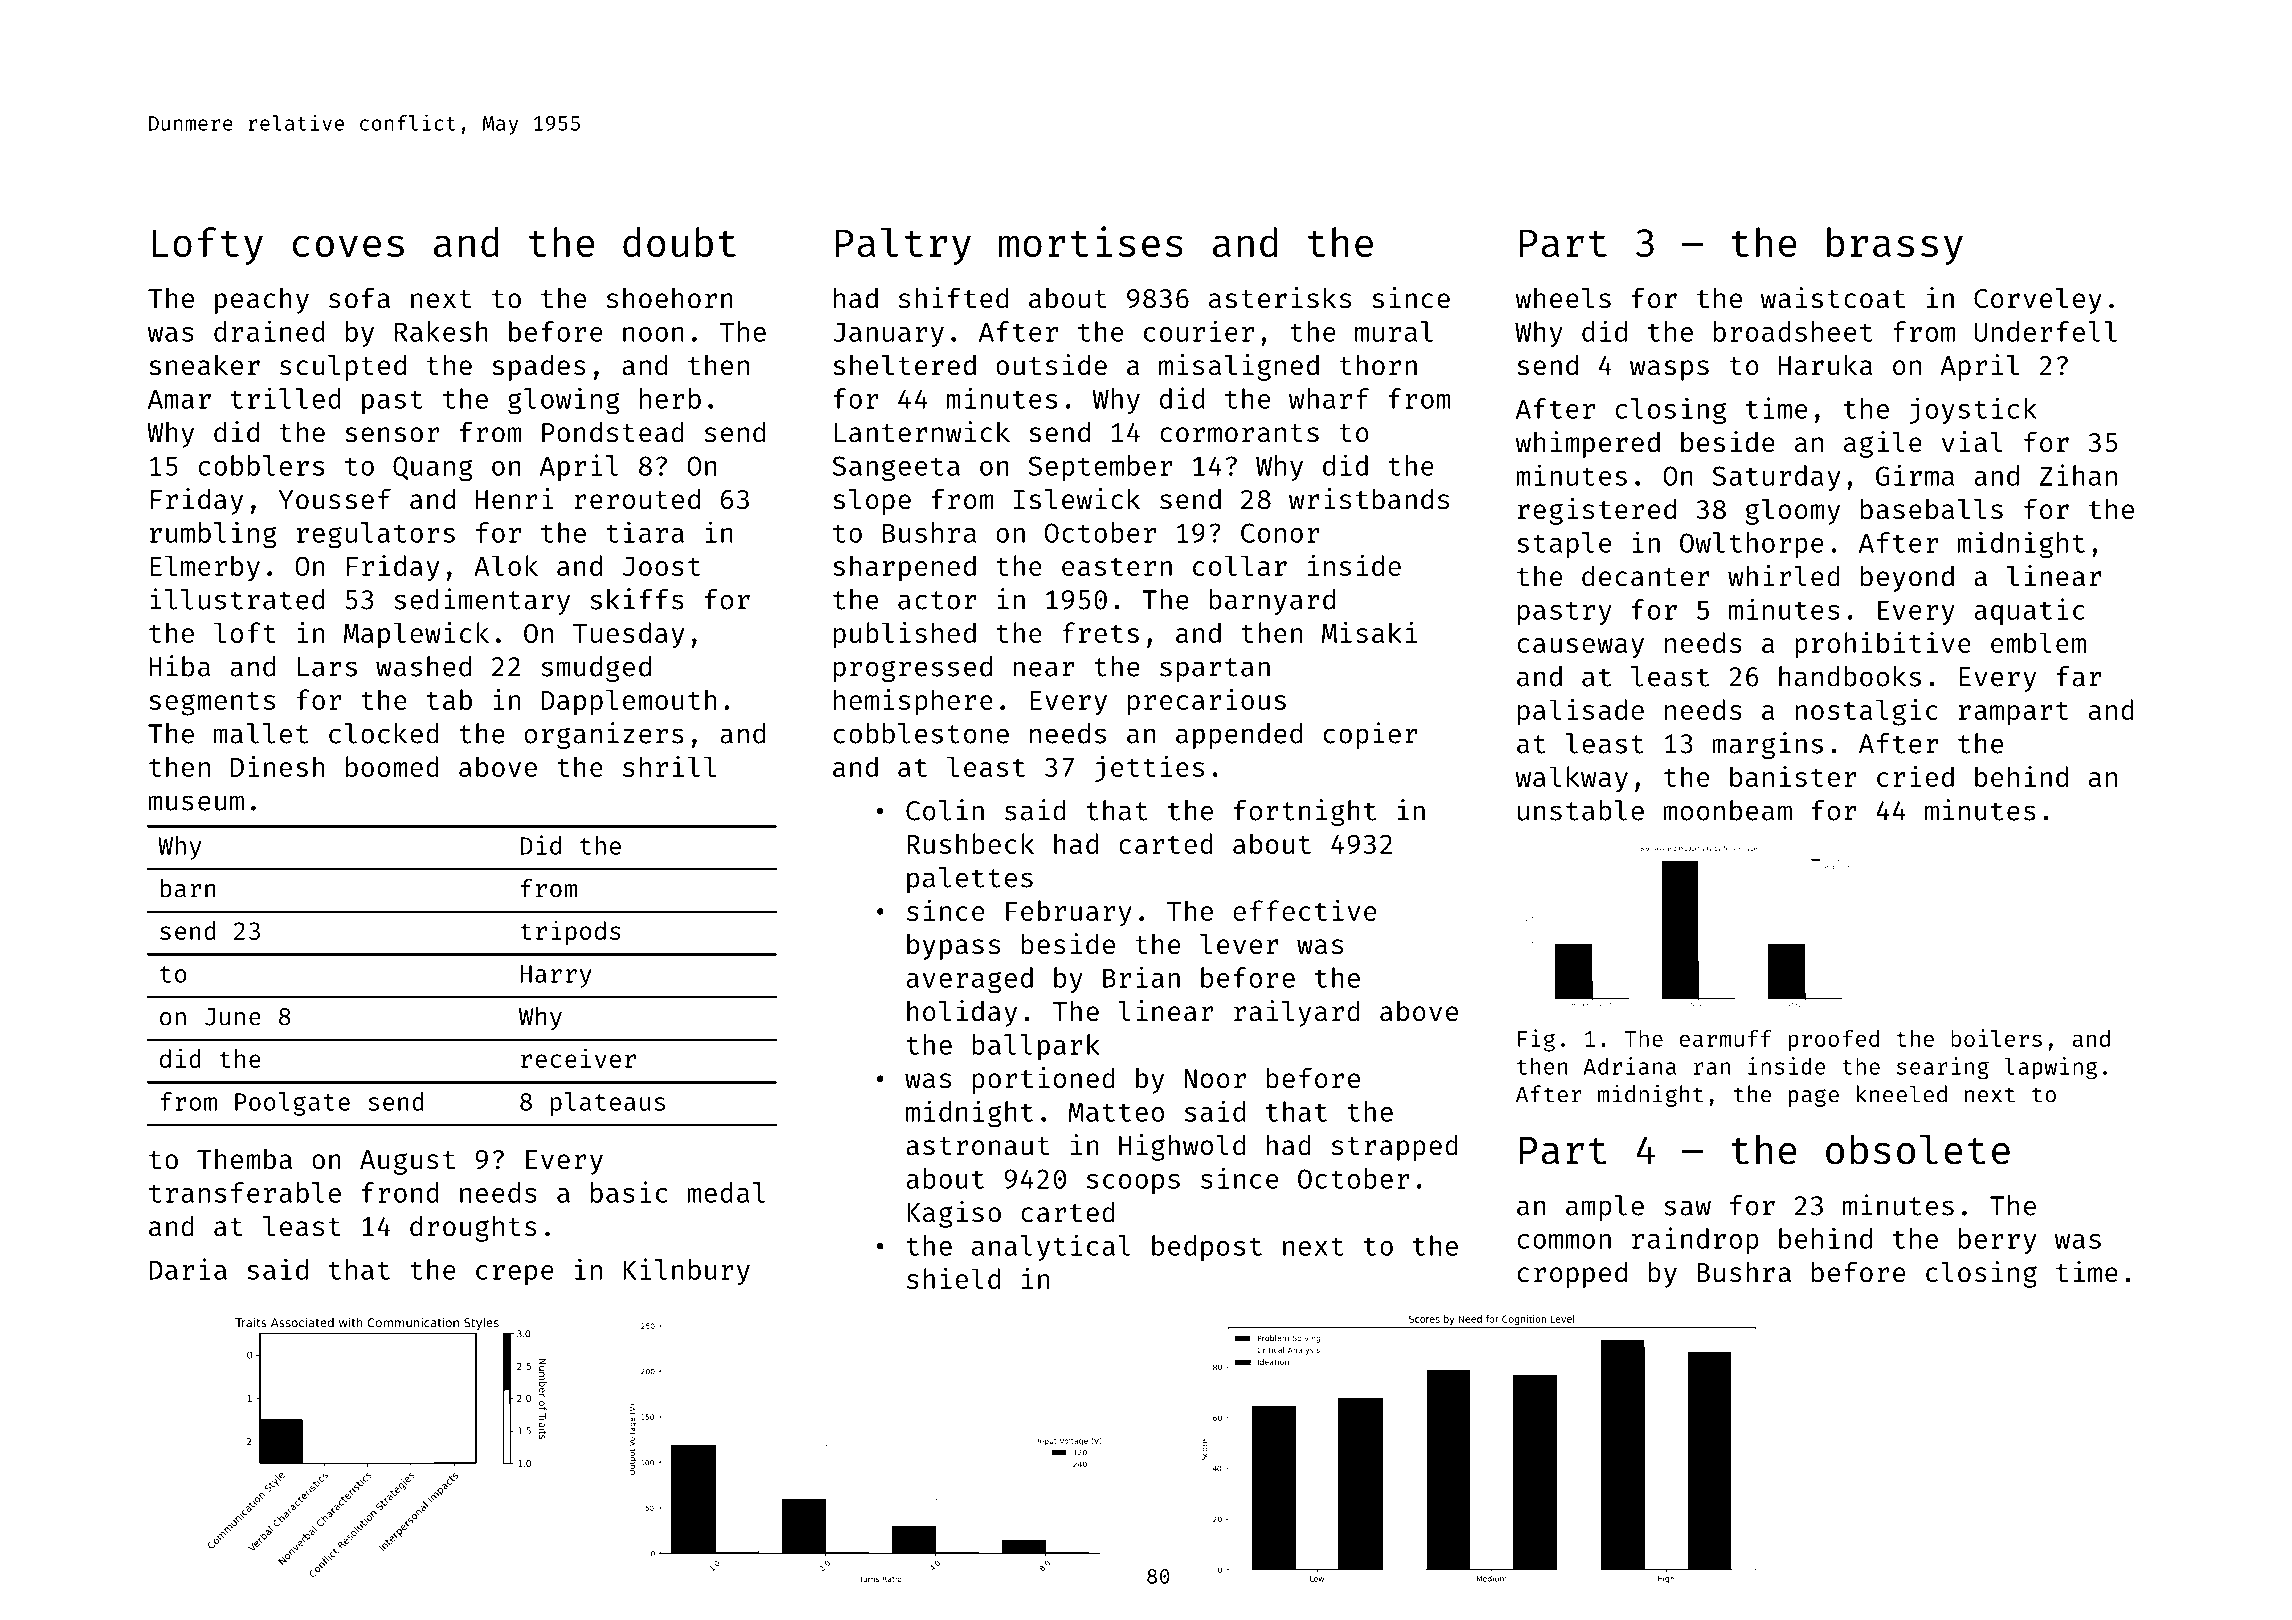 The width and height of the screenshot is (2292, 1620). I want to click on Kilnbury, so click(686, 1271).
